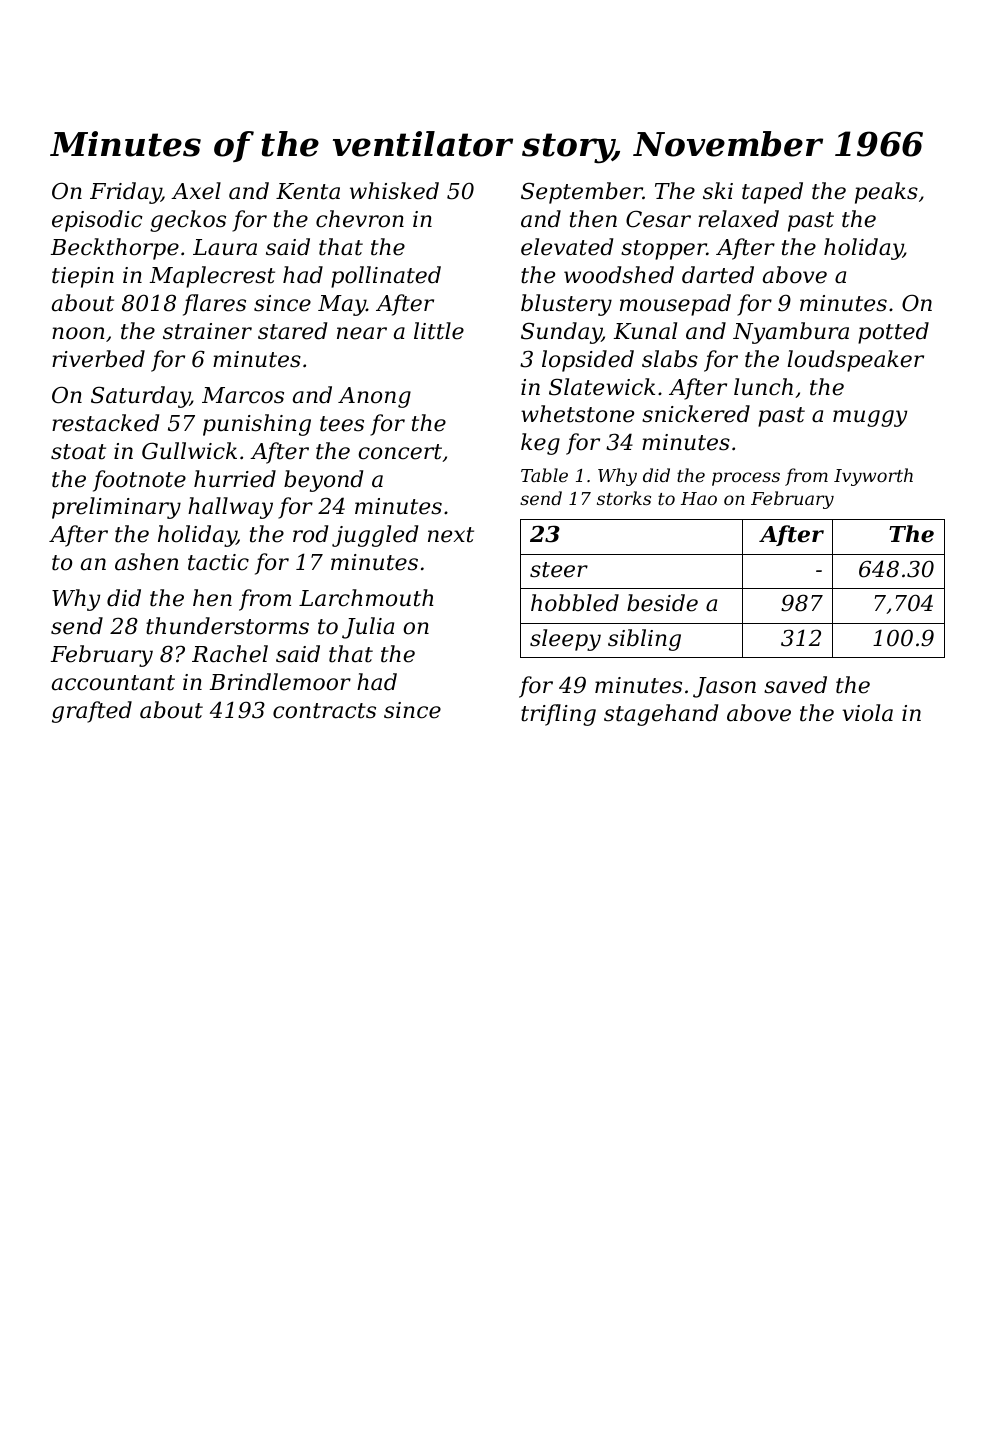  What do you see at coordinates (139, 481) in the screenshot?
I see `footnote` at bounding box center [139, 481].
